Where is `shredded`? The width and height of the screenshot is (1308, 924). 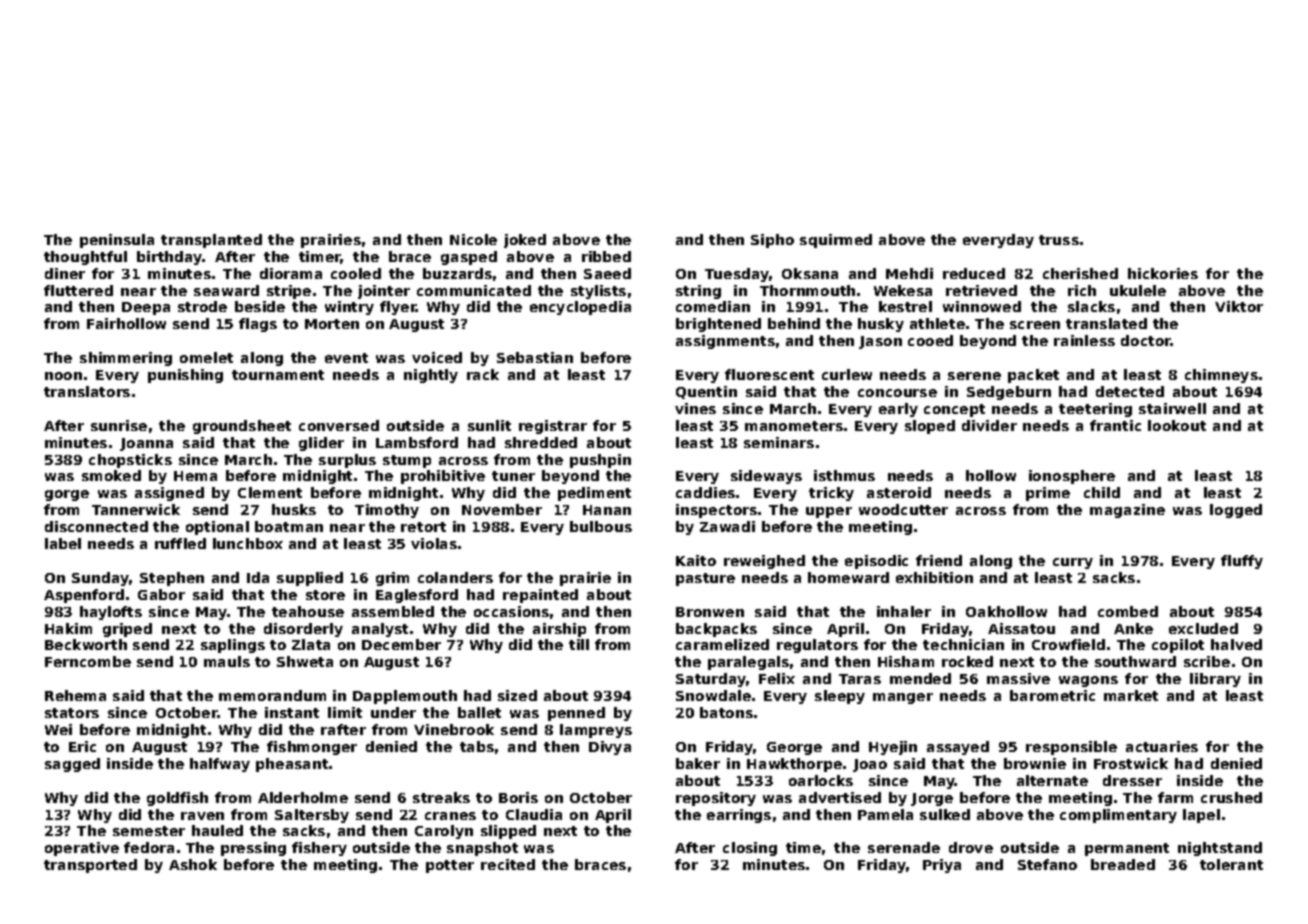 shredded is located at coordinates (541, 442).
